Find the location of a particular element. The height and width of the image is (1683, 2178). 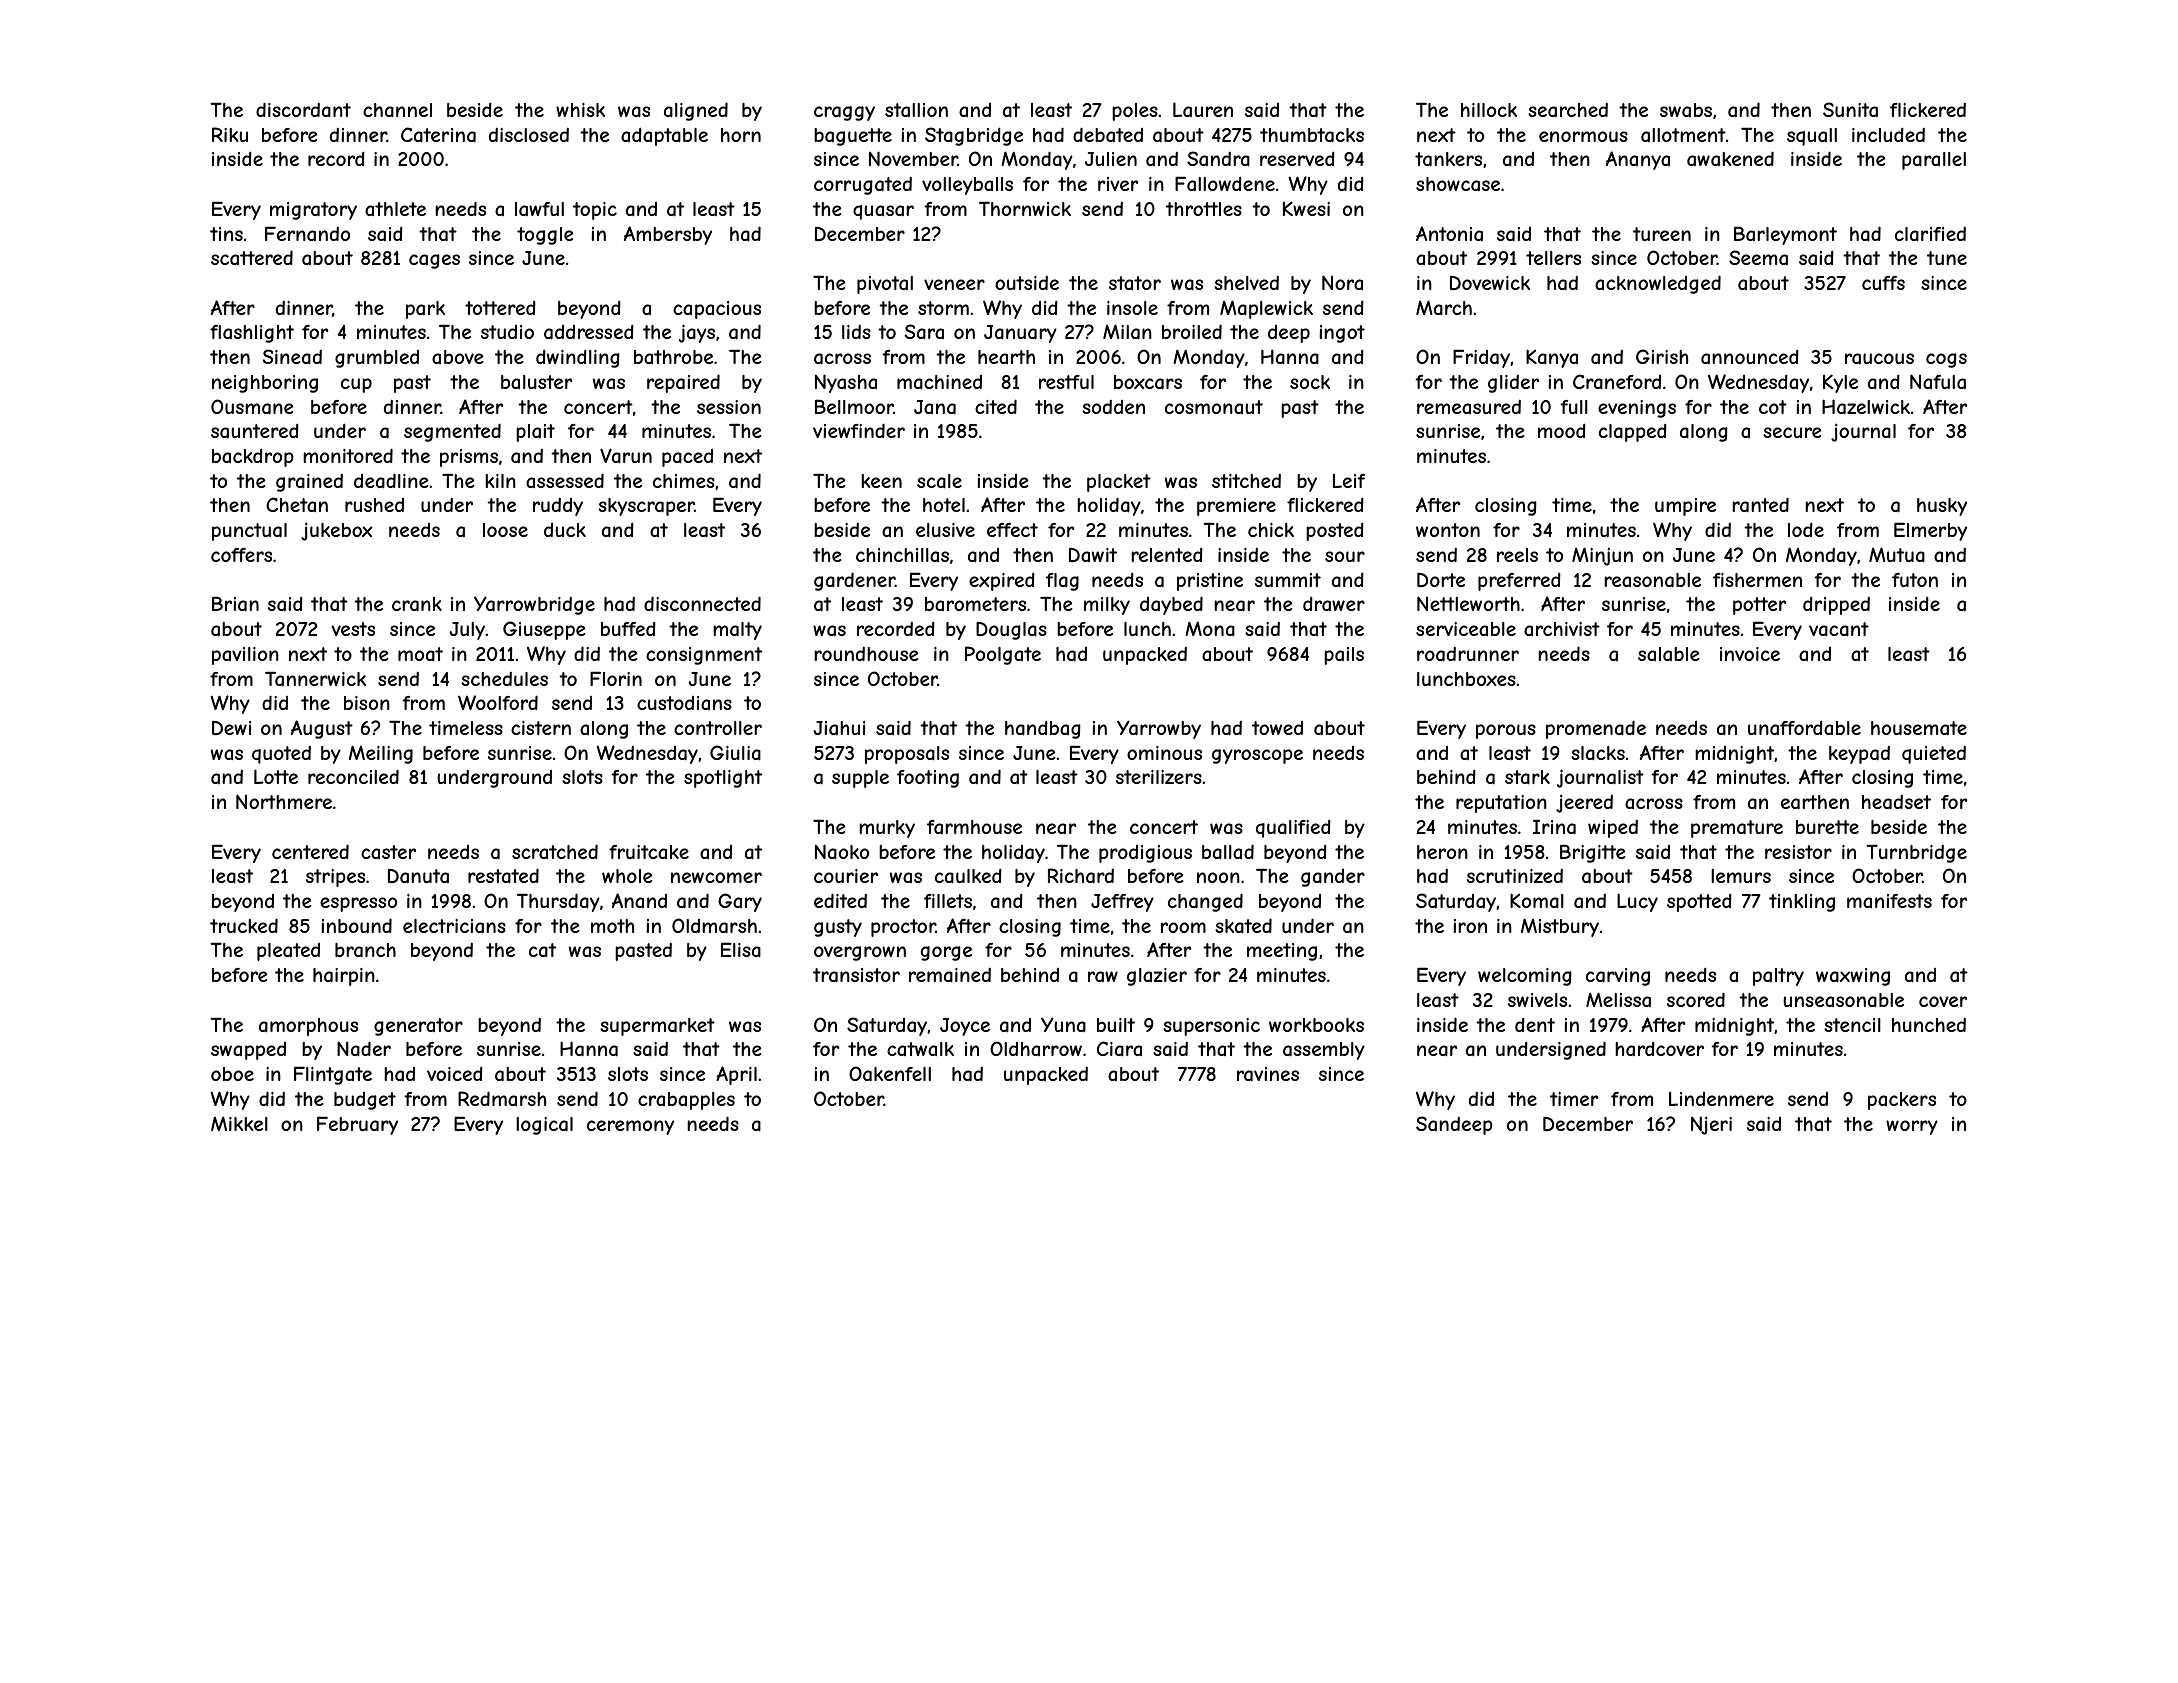

quieted is located at coordinates (1934, 755).
